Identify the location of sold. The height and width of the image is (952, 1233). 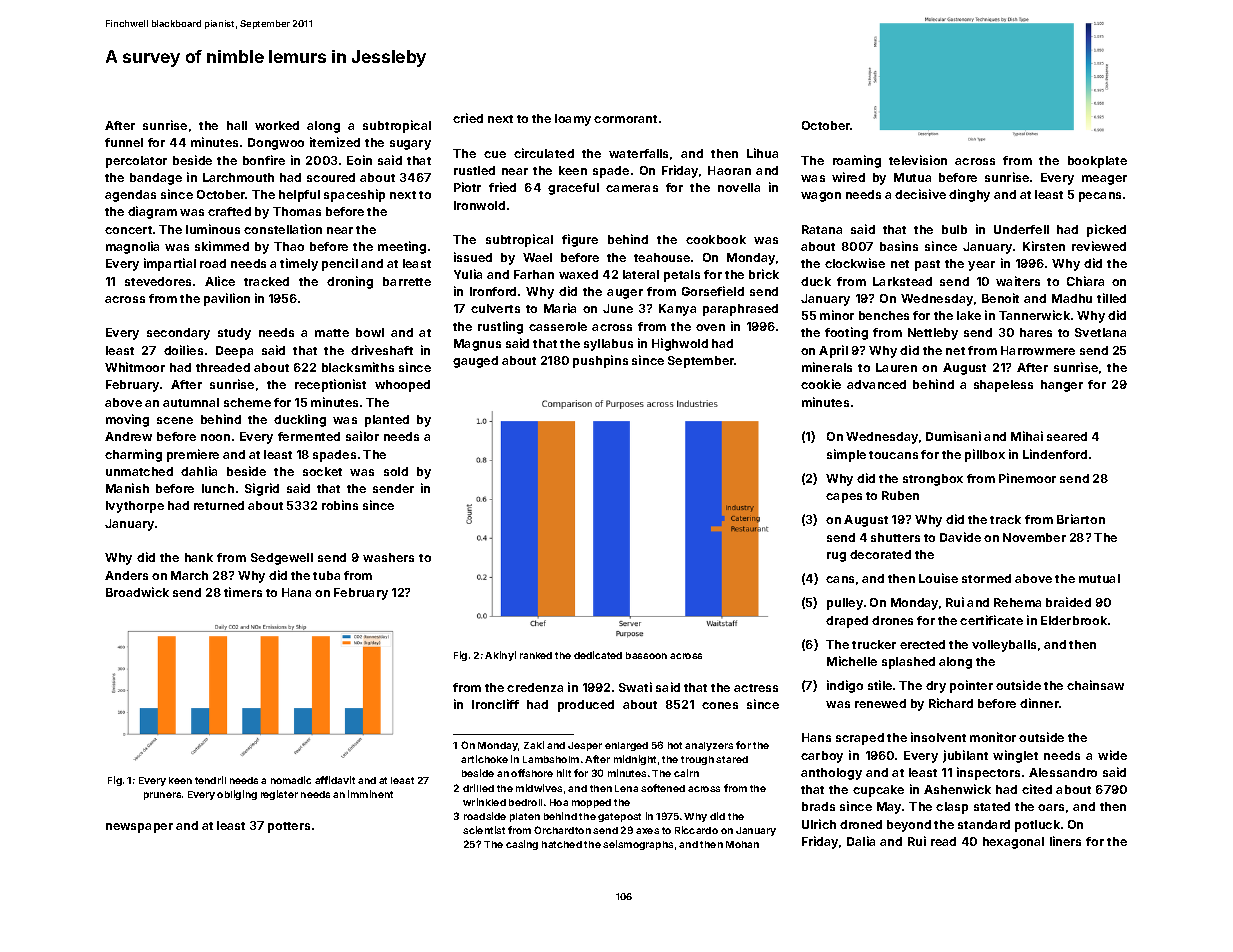
(396, 471).
